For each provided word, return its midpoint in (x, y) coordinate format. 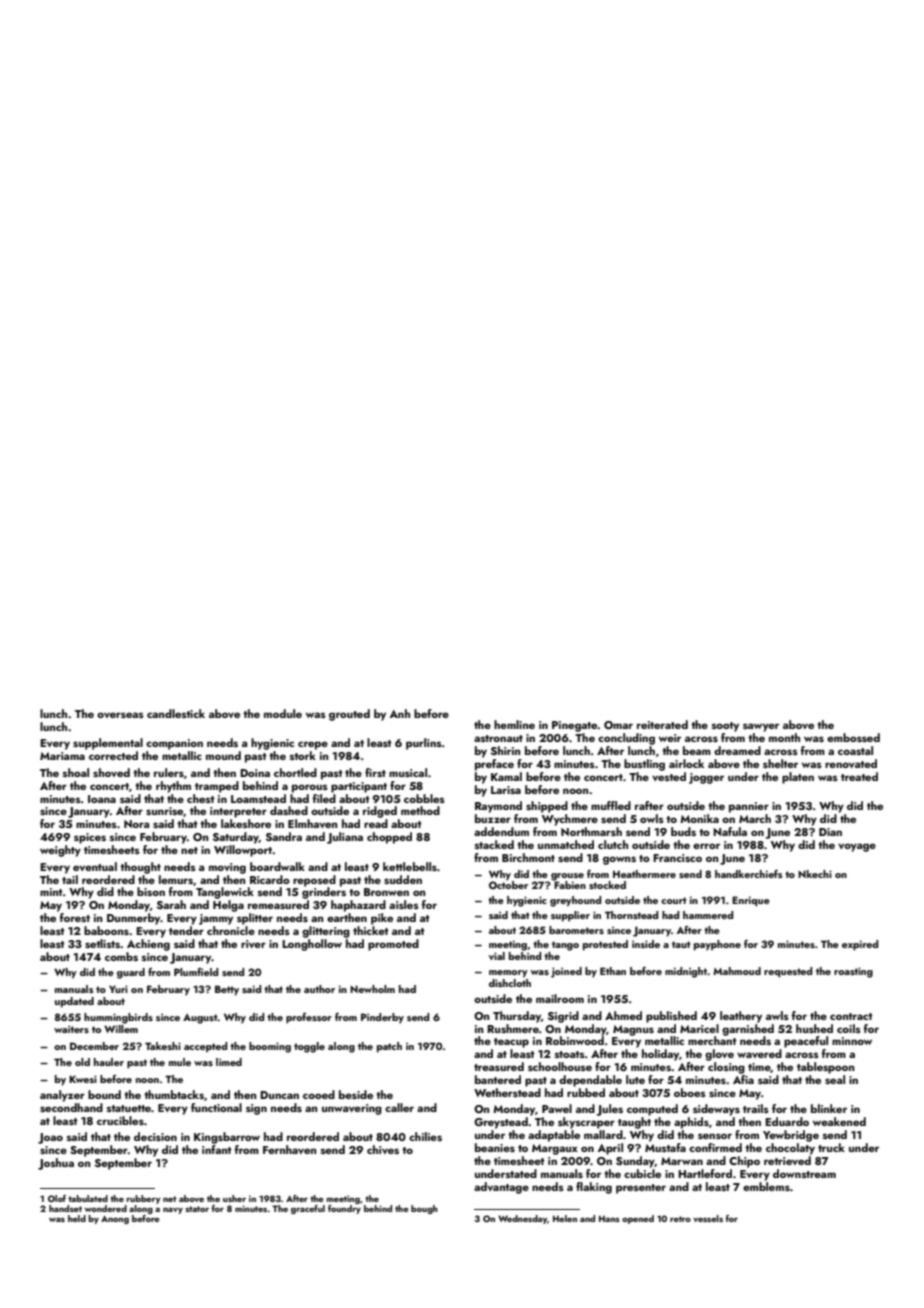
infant (217, 1149)
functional (216, 1107)
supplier (570, 916)
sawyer (761, 727)
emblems (766, 1186)
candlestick (176, 713)
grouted (349, 715)
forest (75, 917)
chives (383, 1149)
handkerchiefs (748, 874)
